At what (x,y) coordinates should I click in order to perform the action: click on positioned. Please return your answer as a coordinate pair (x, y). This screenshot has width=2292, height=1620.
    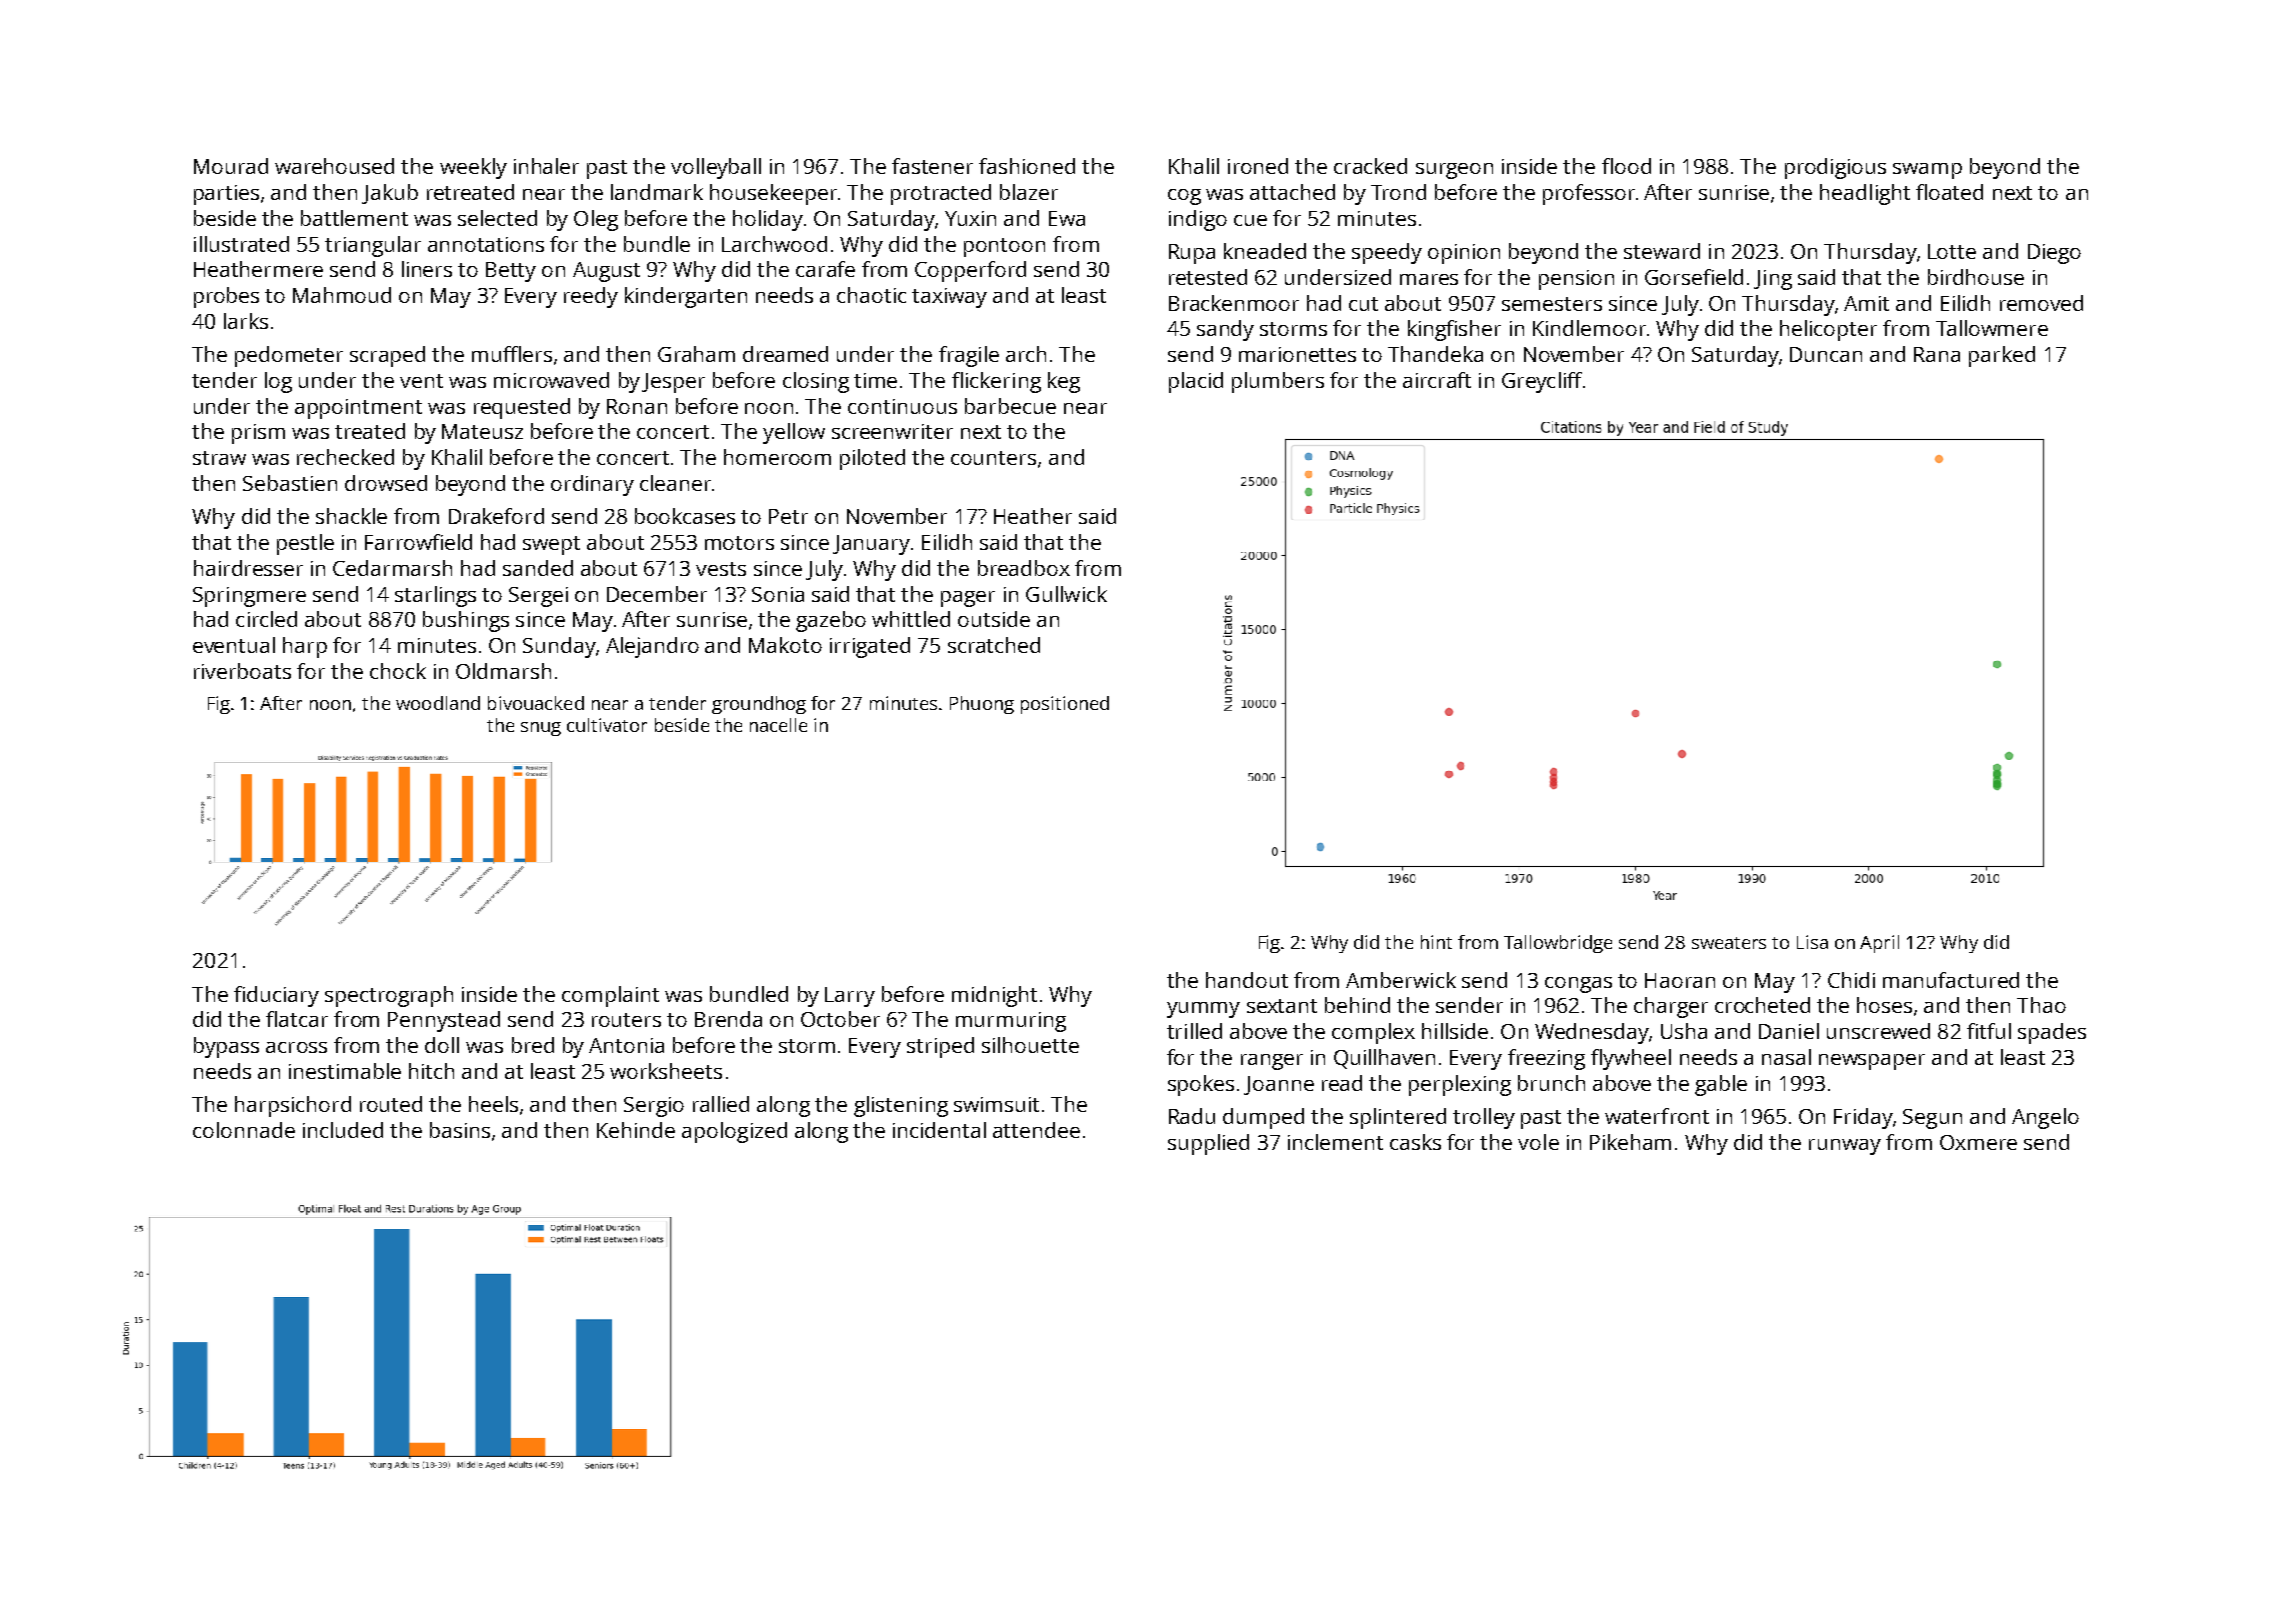
    Looking at the image, I should click on (1065, 705).
